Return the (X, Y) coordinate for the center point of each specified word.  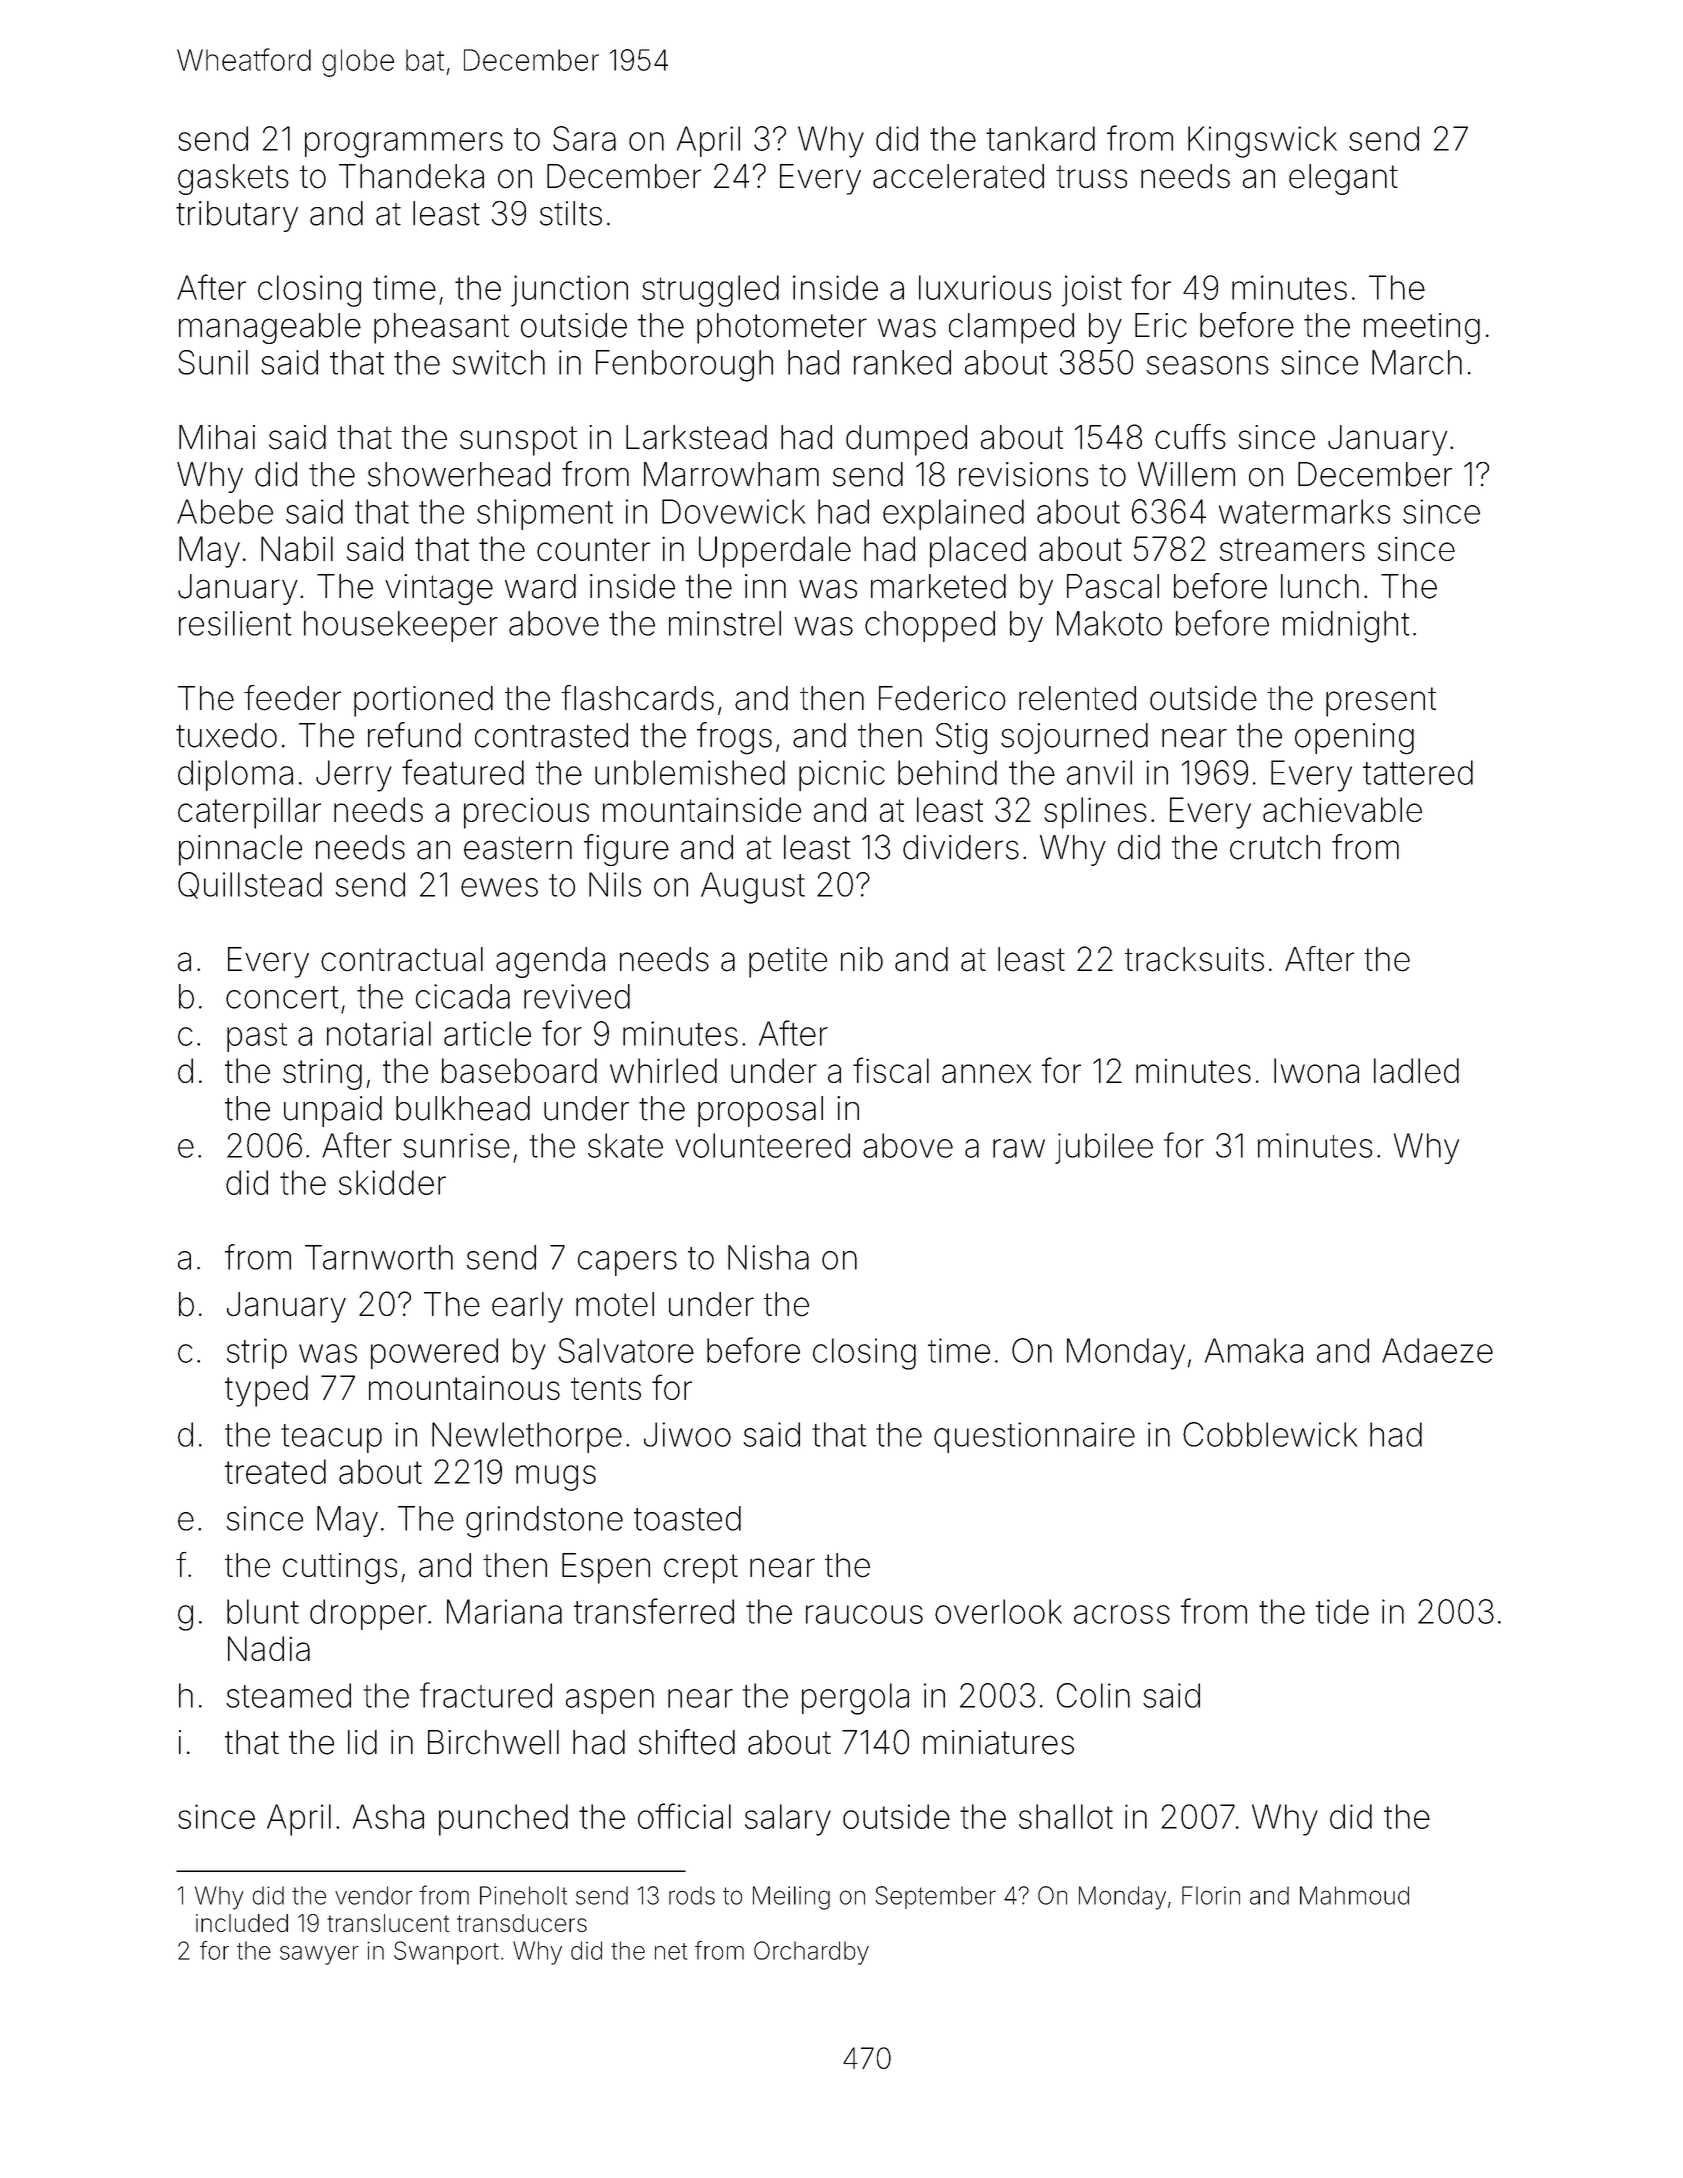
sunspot (518, 441)
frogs (734, 738)
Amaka (1254, 1350)
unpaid (333, 1111)
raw (1019, 1148)
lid (362, 1742)
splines (1095, 813)
